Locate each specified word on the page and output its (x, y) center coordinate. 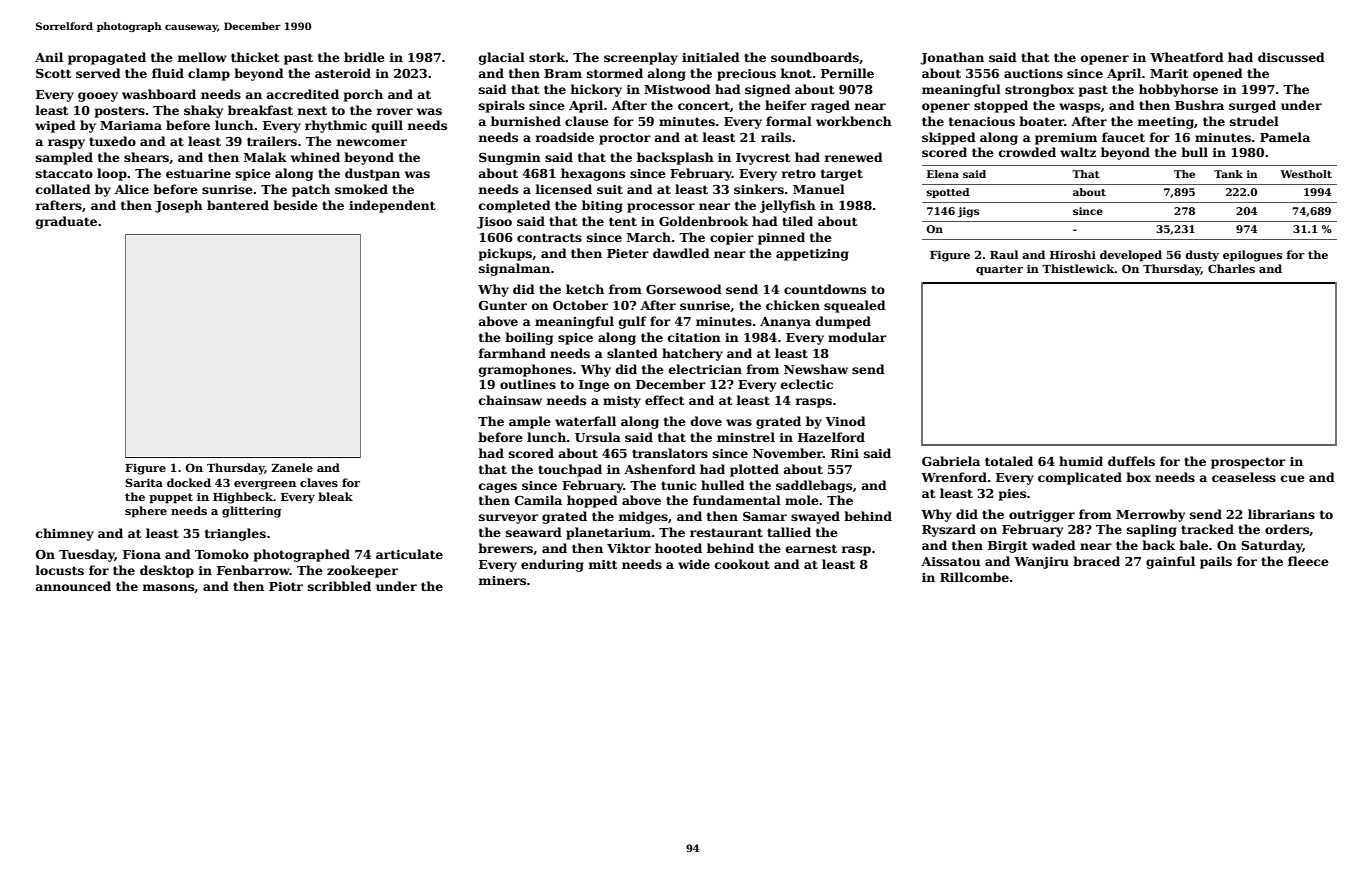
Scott (53, 73)
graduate (66, 222)
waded (1054, 545)
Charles (1231, 268)
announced (73, 586)
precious (746, 75)
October (580, 305)
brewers (505, 548)
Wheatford (1187, 57)
